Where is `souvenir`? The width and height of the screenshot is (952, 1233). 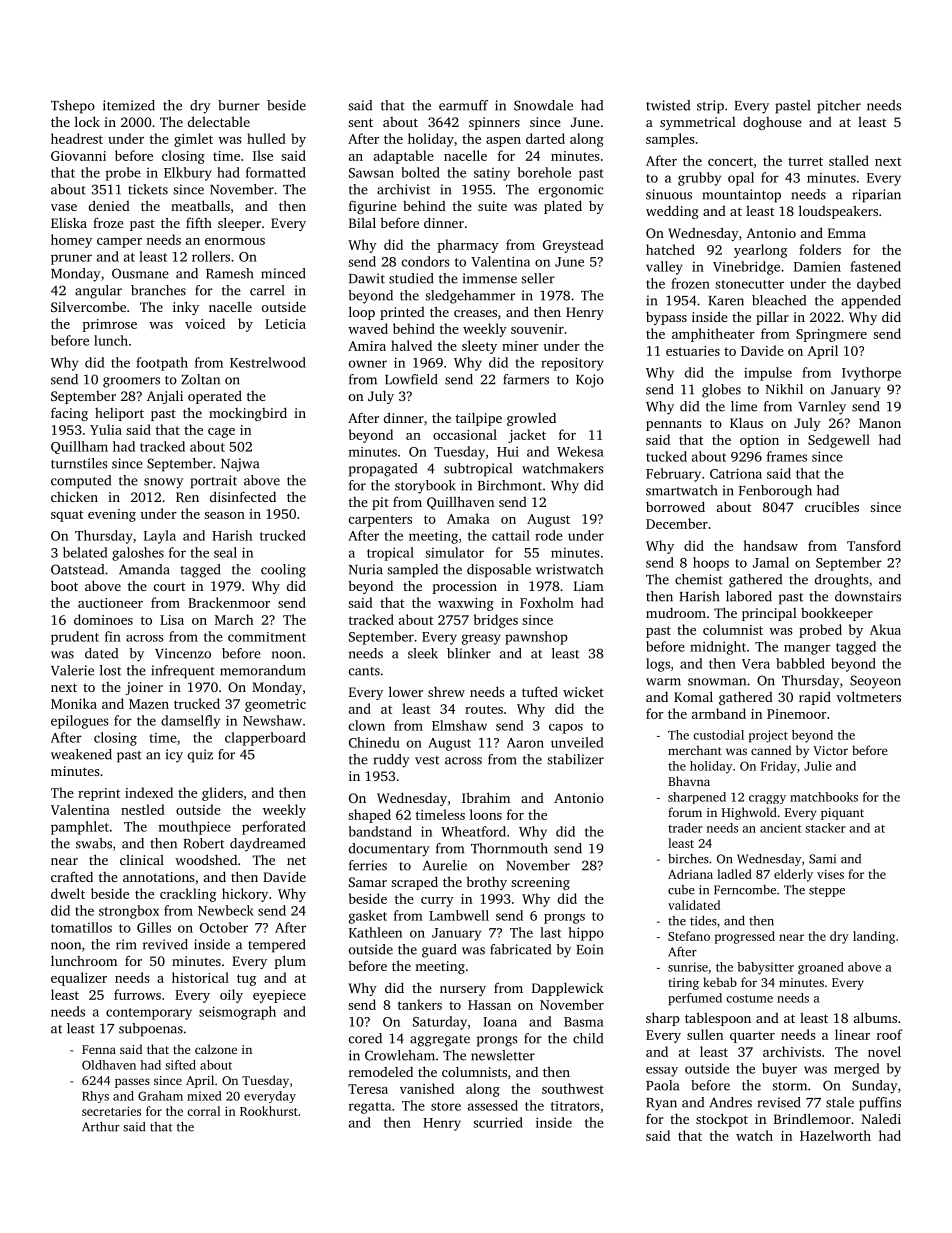
souvenir is located at coordinates (537, 329).
